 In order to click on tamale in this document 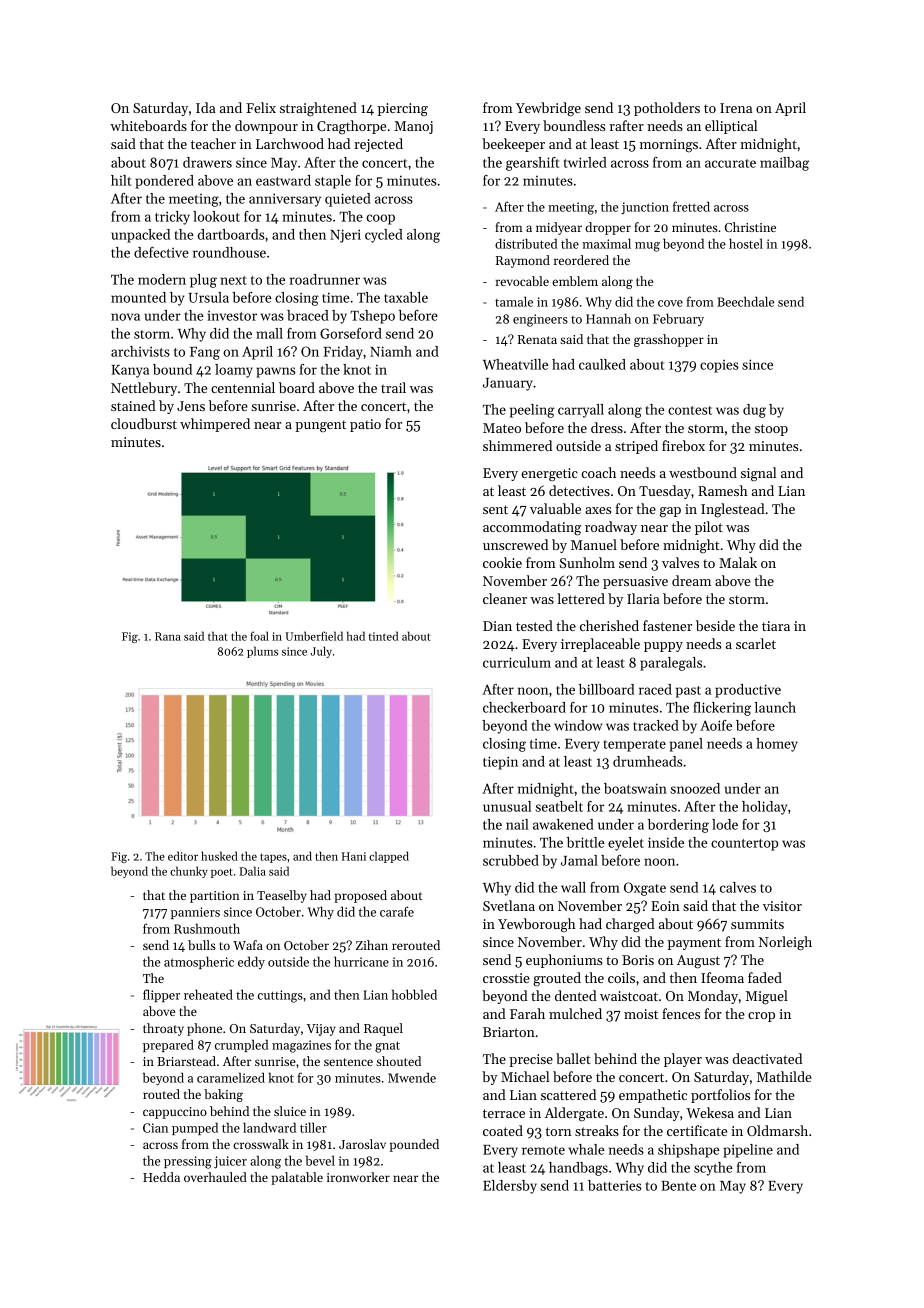, I will do `click(514, 301)`.
